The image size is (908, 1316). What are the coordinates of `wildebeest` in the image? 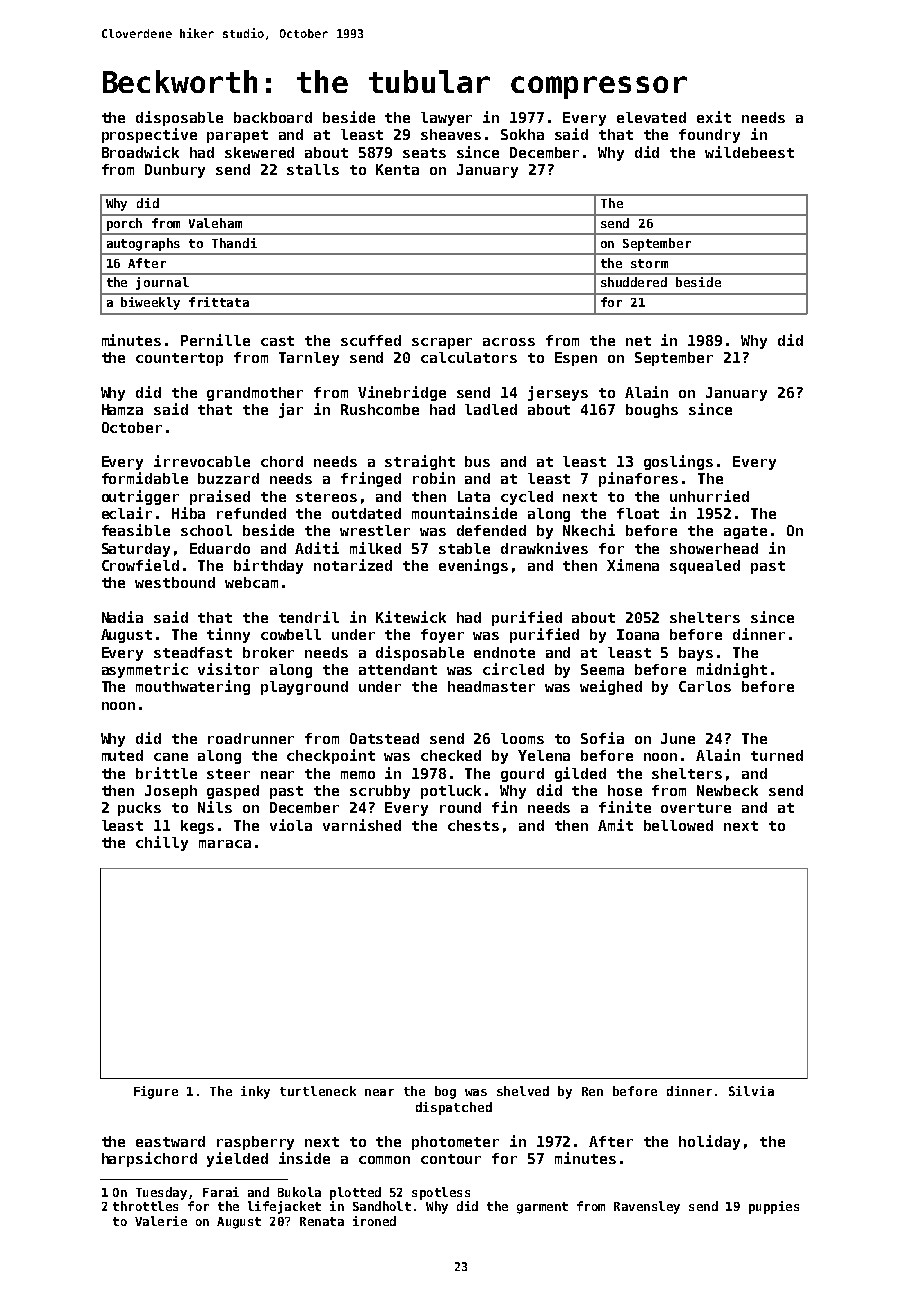 It's located at (749, 152).
